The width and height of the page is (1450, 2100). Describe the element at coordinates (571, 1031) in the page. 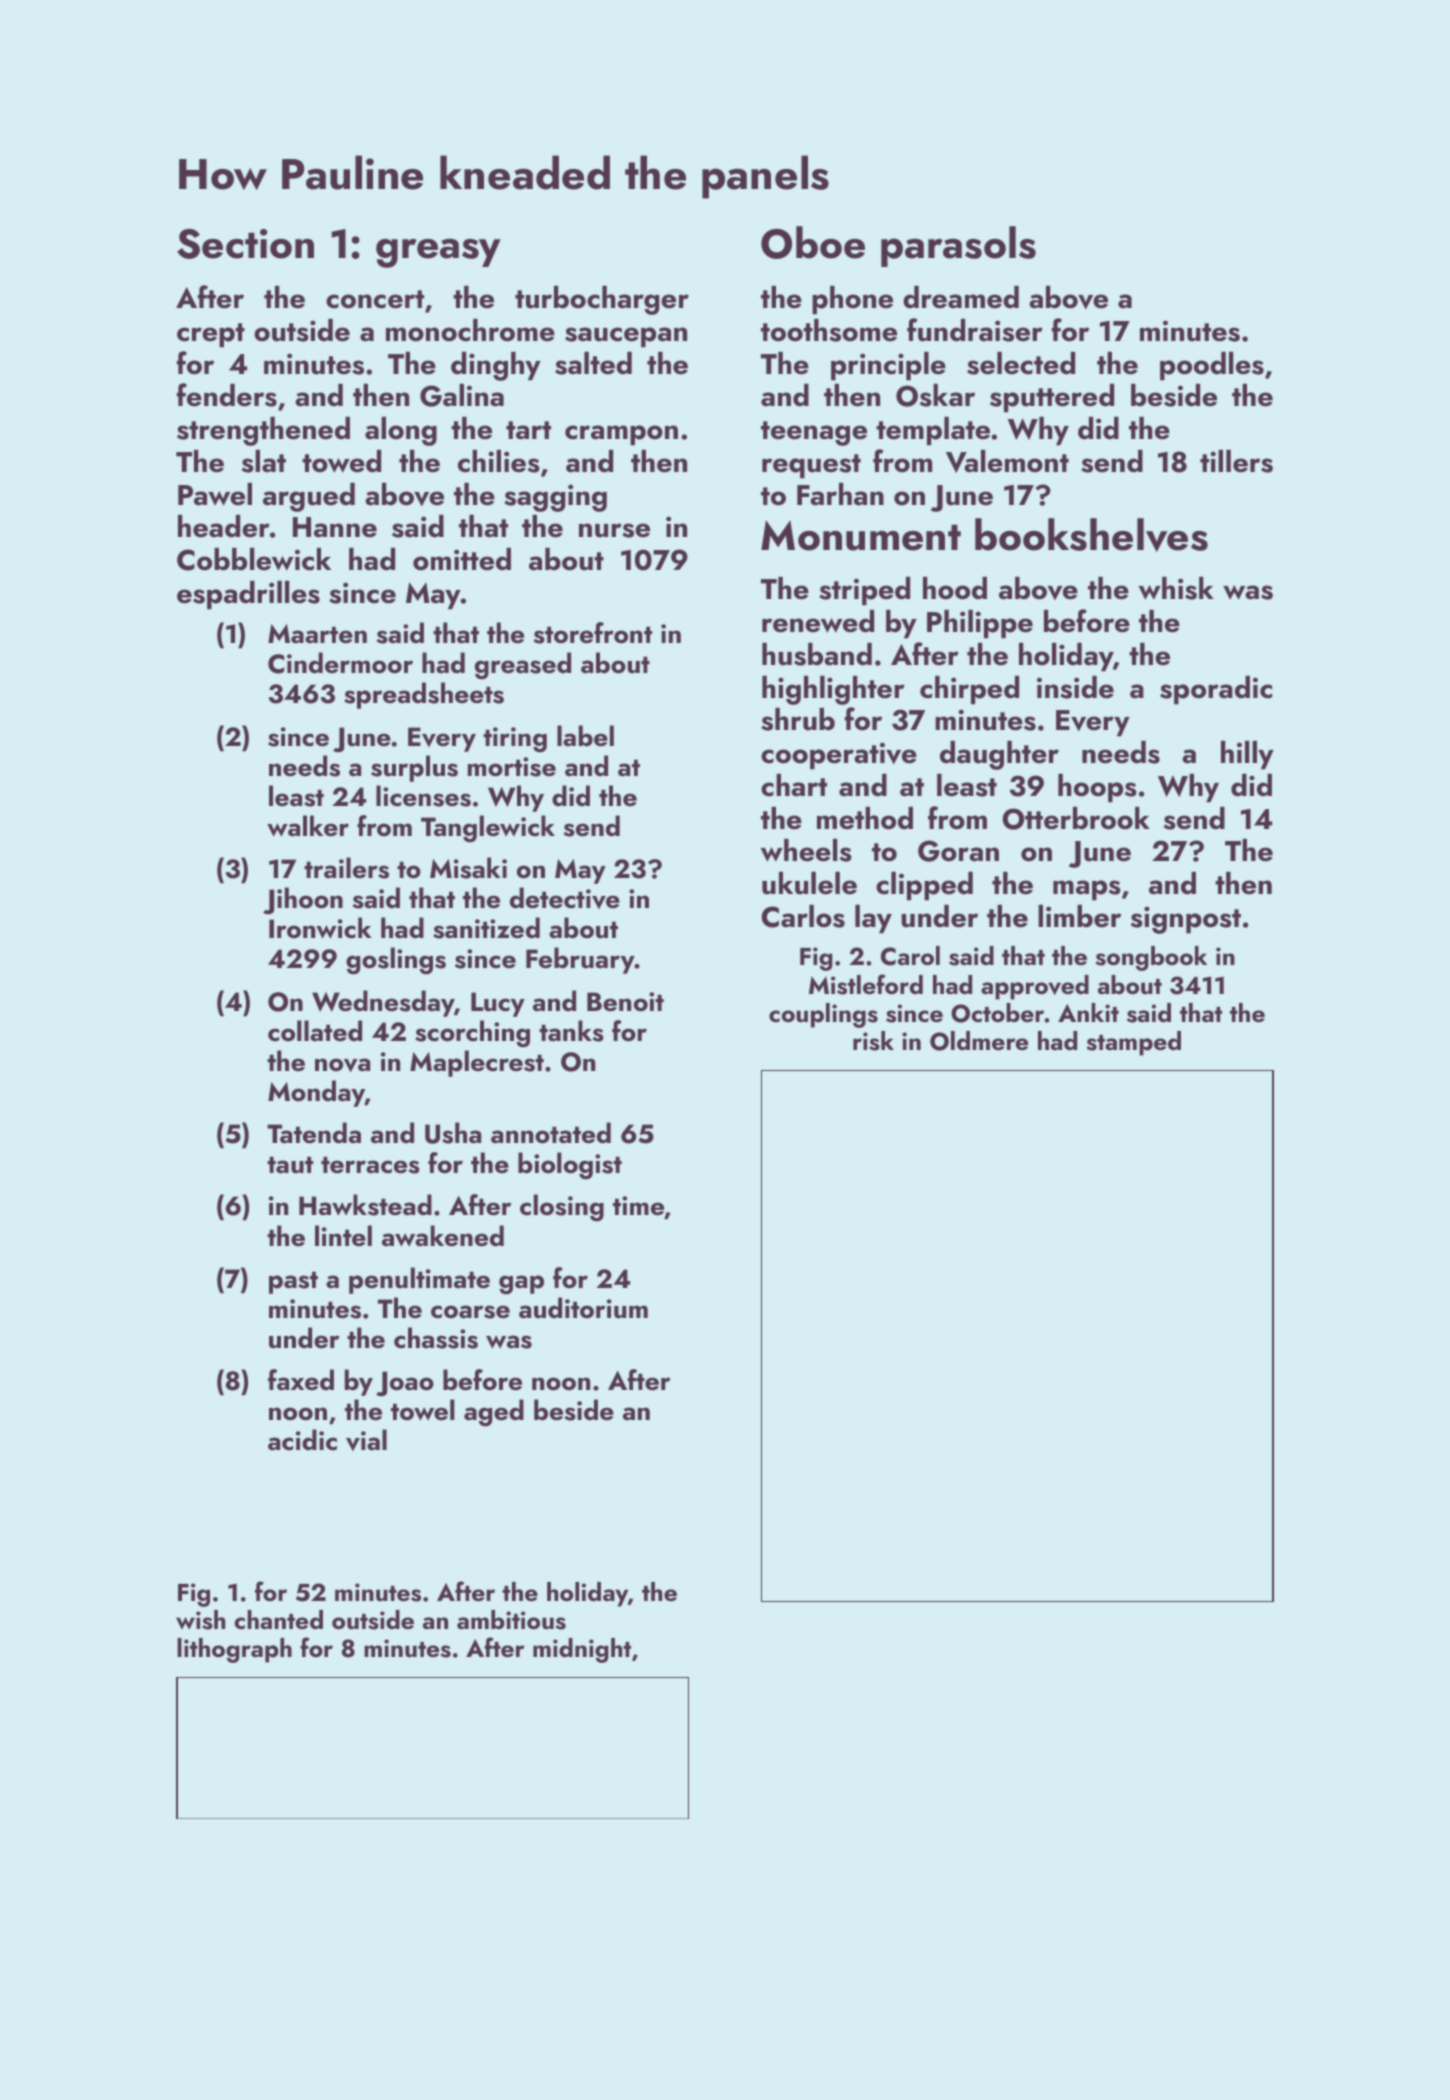

I see `tanks` at that location.
